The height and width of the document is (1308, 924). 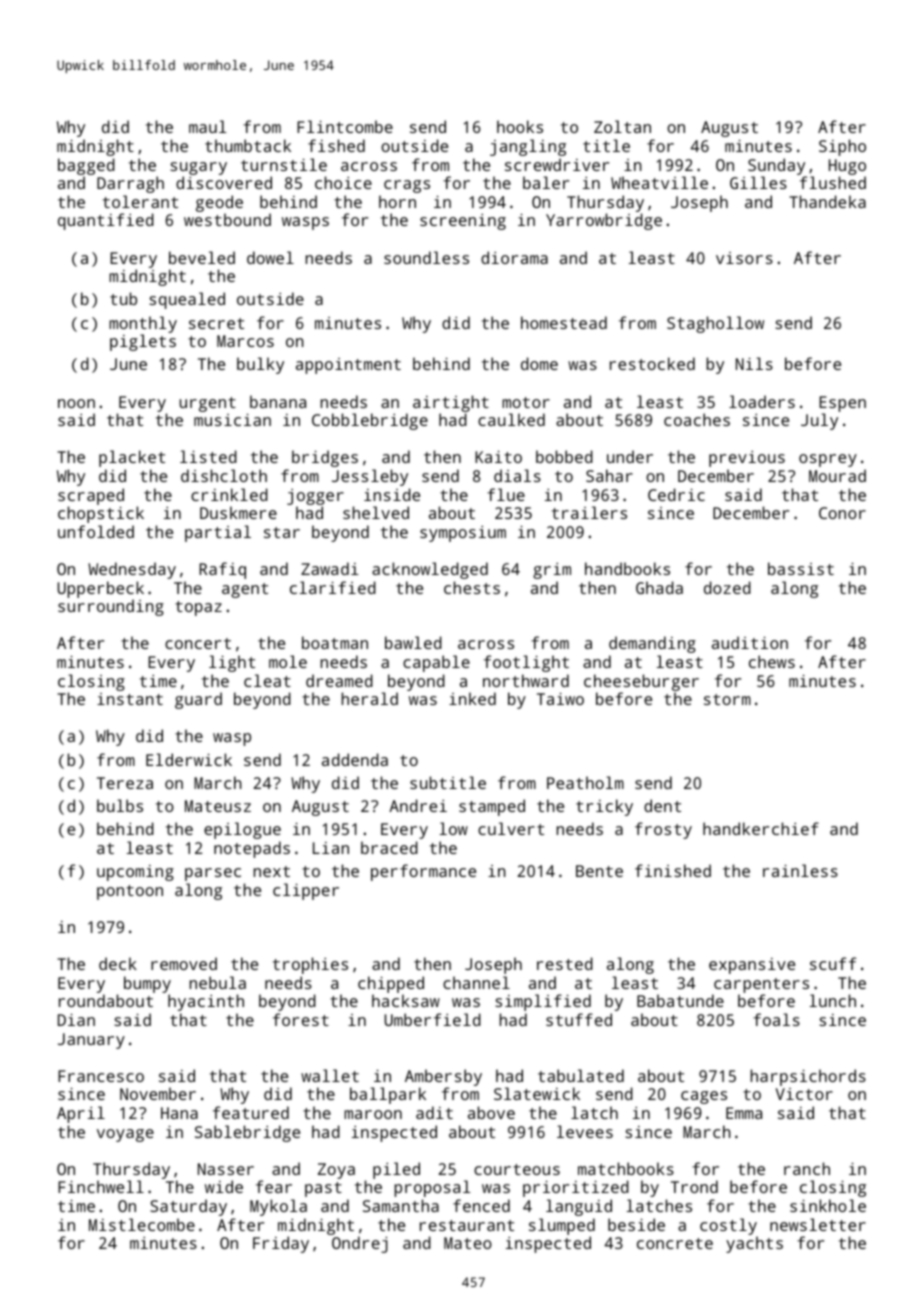 I want to click on pontoon, so click(x=130, y=892).
